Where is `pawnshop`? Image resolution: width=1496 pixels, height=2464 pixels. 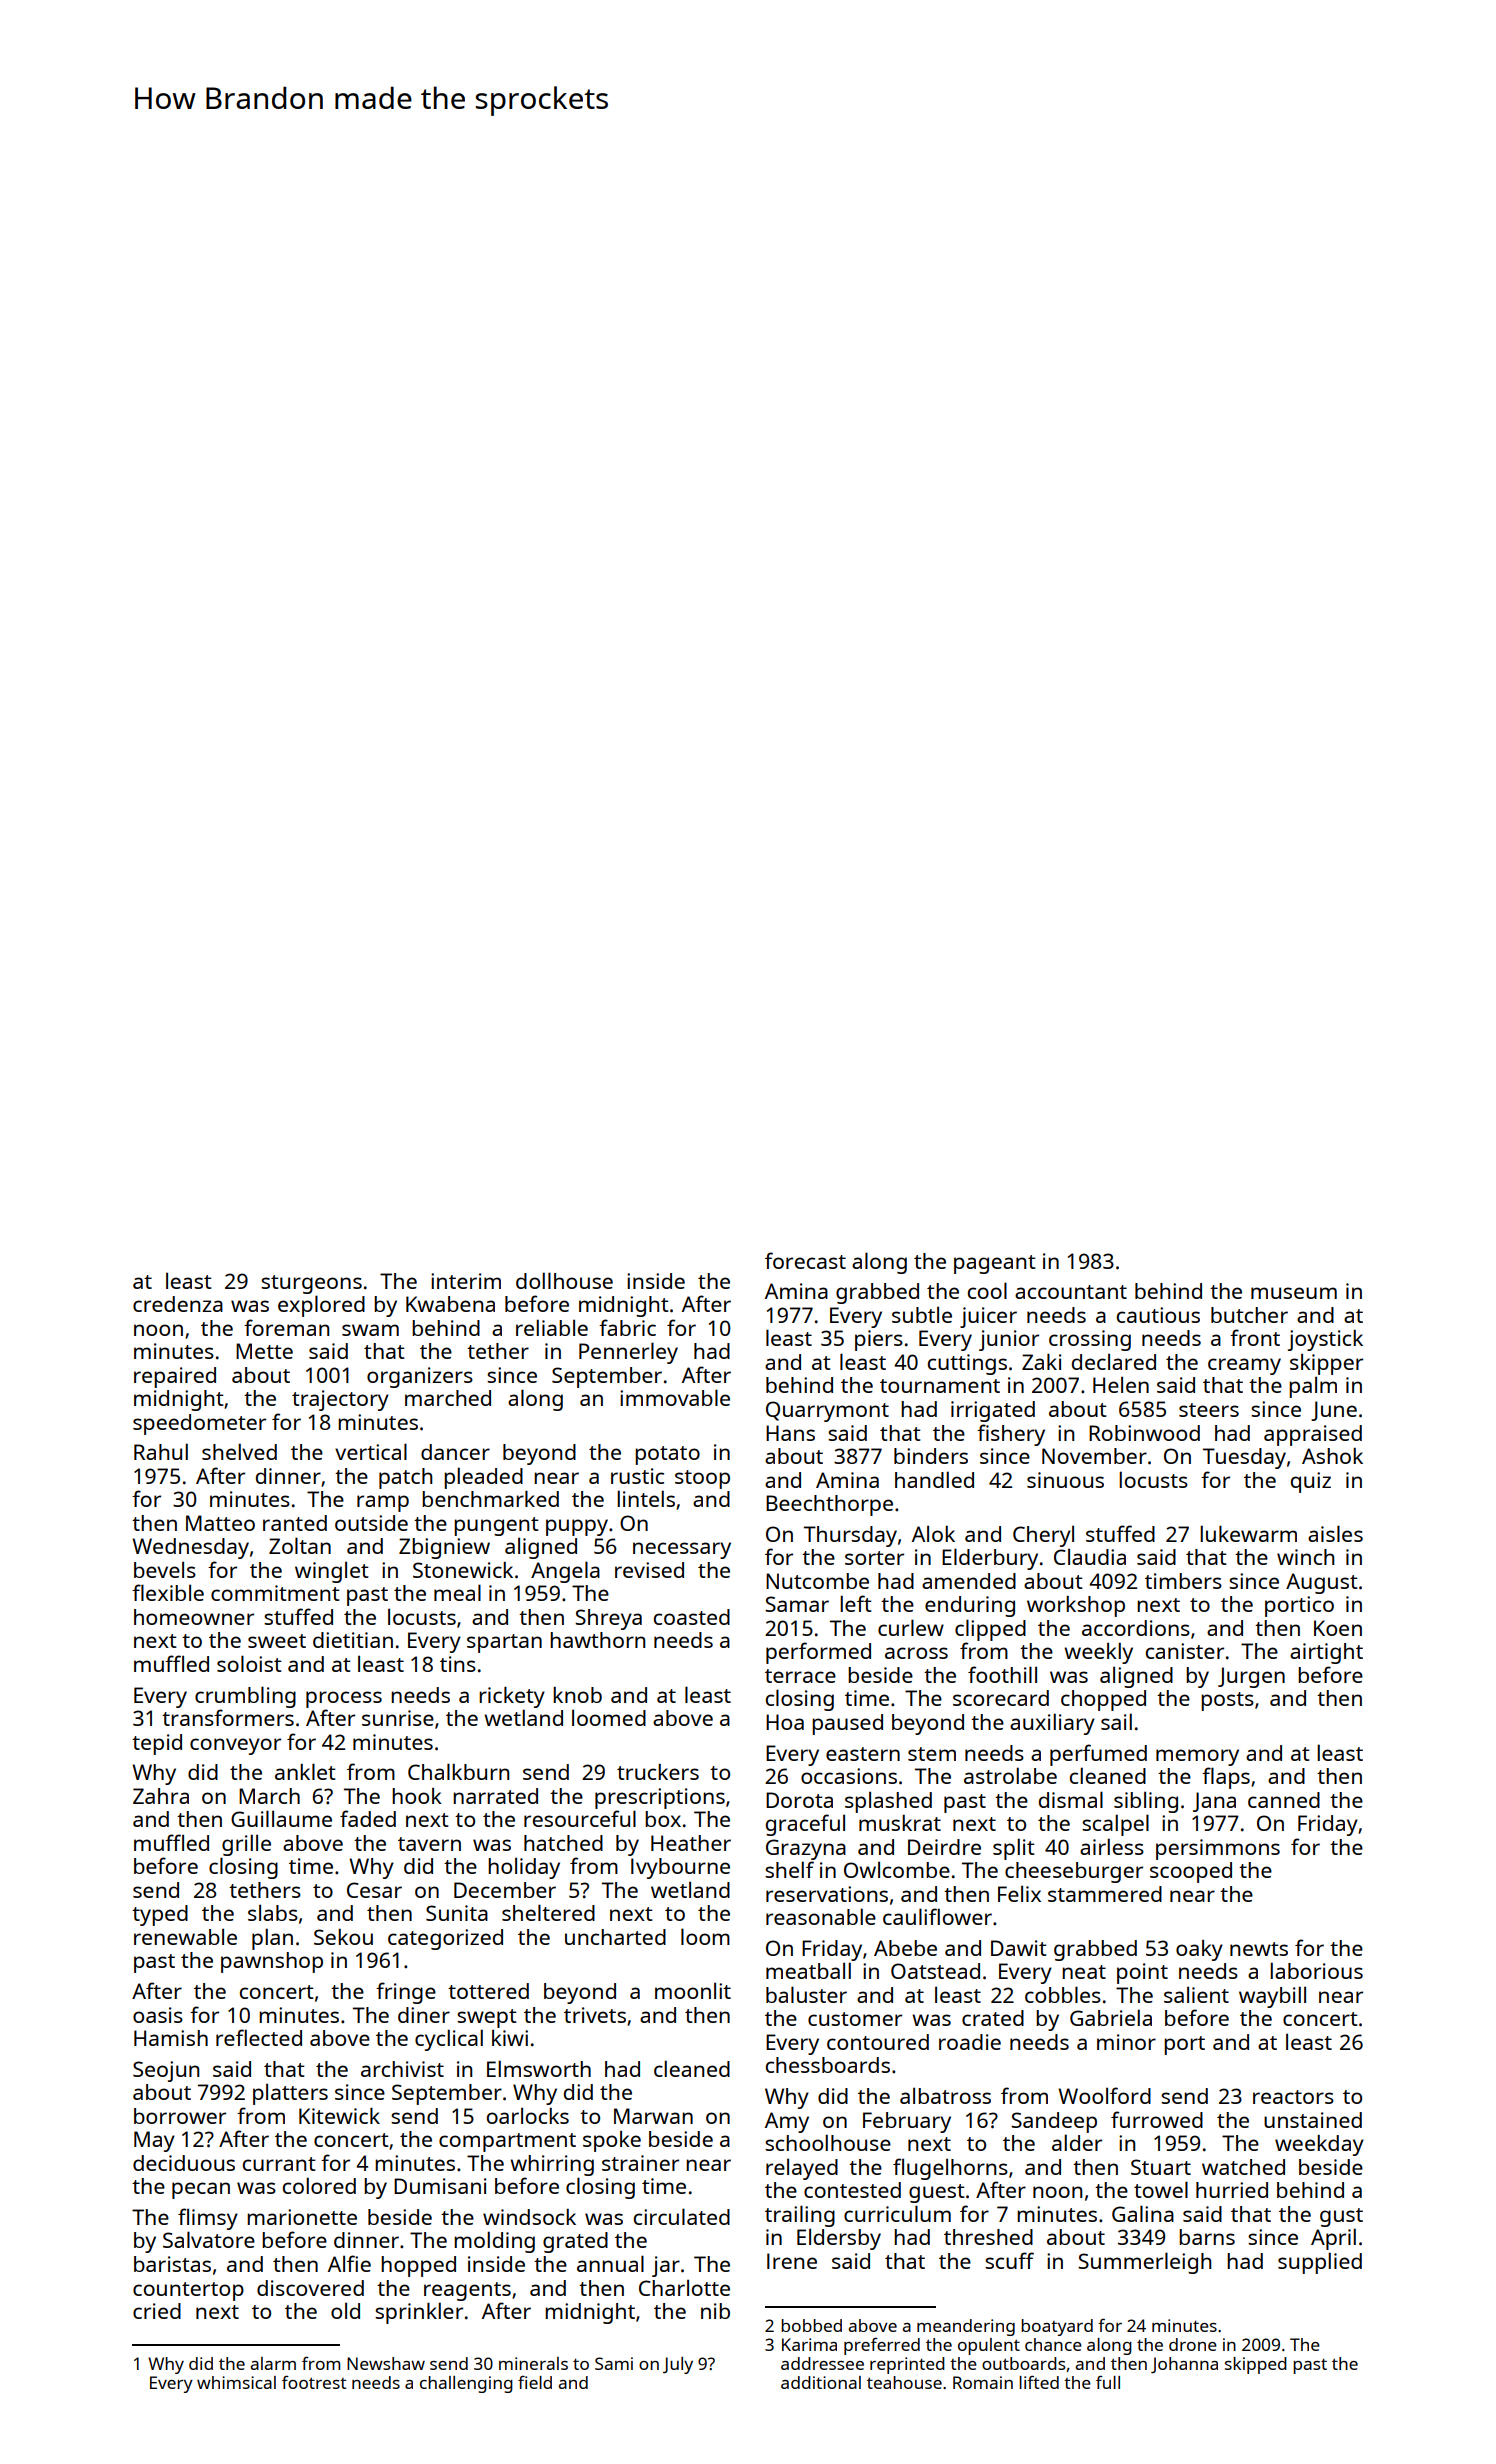 pawnshop is located at coordinates (272, 1962).
